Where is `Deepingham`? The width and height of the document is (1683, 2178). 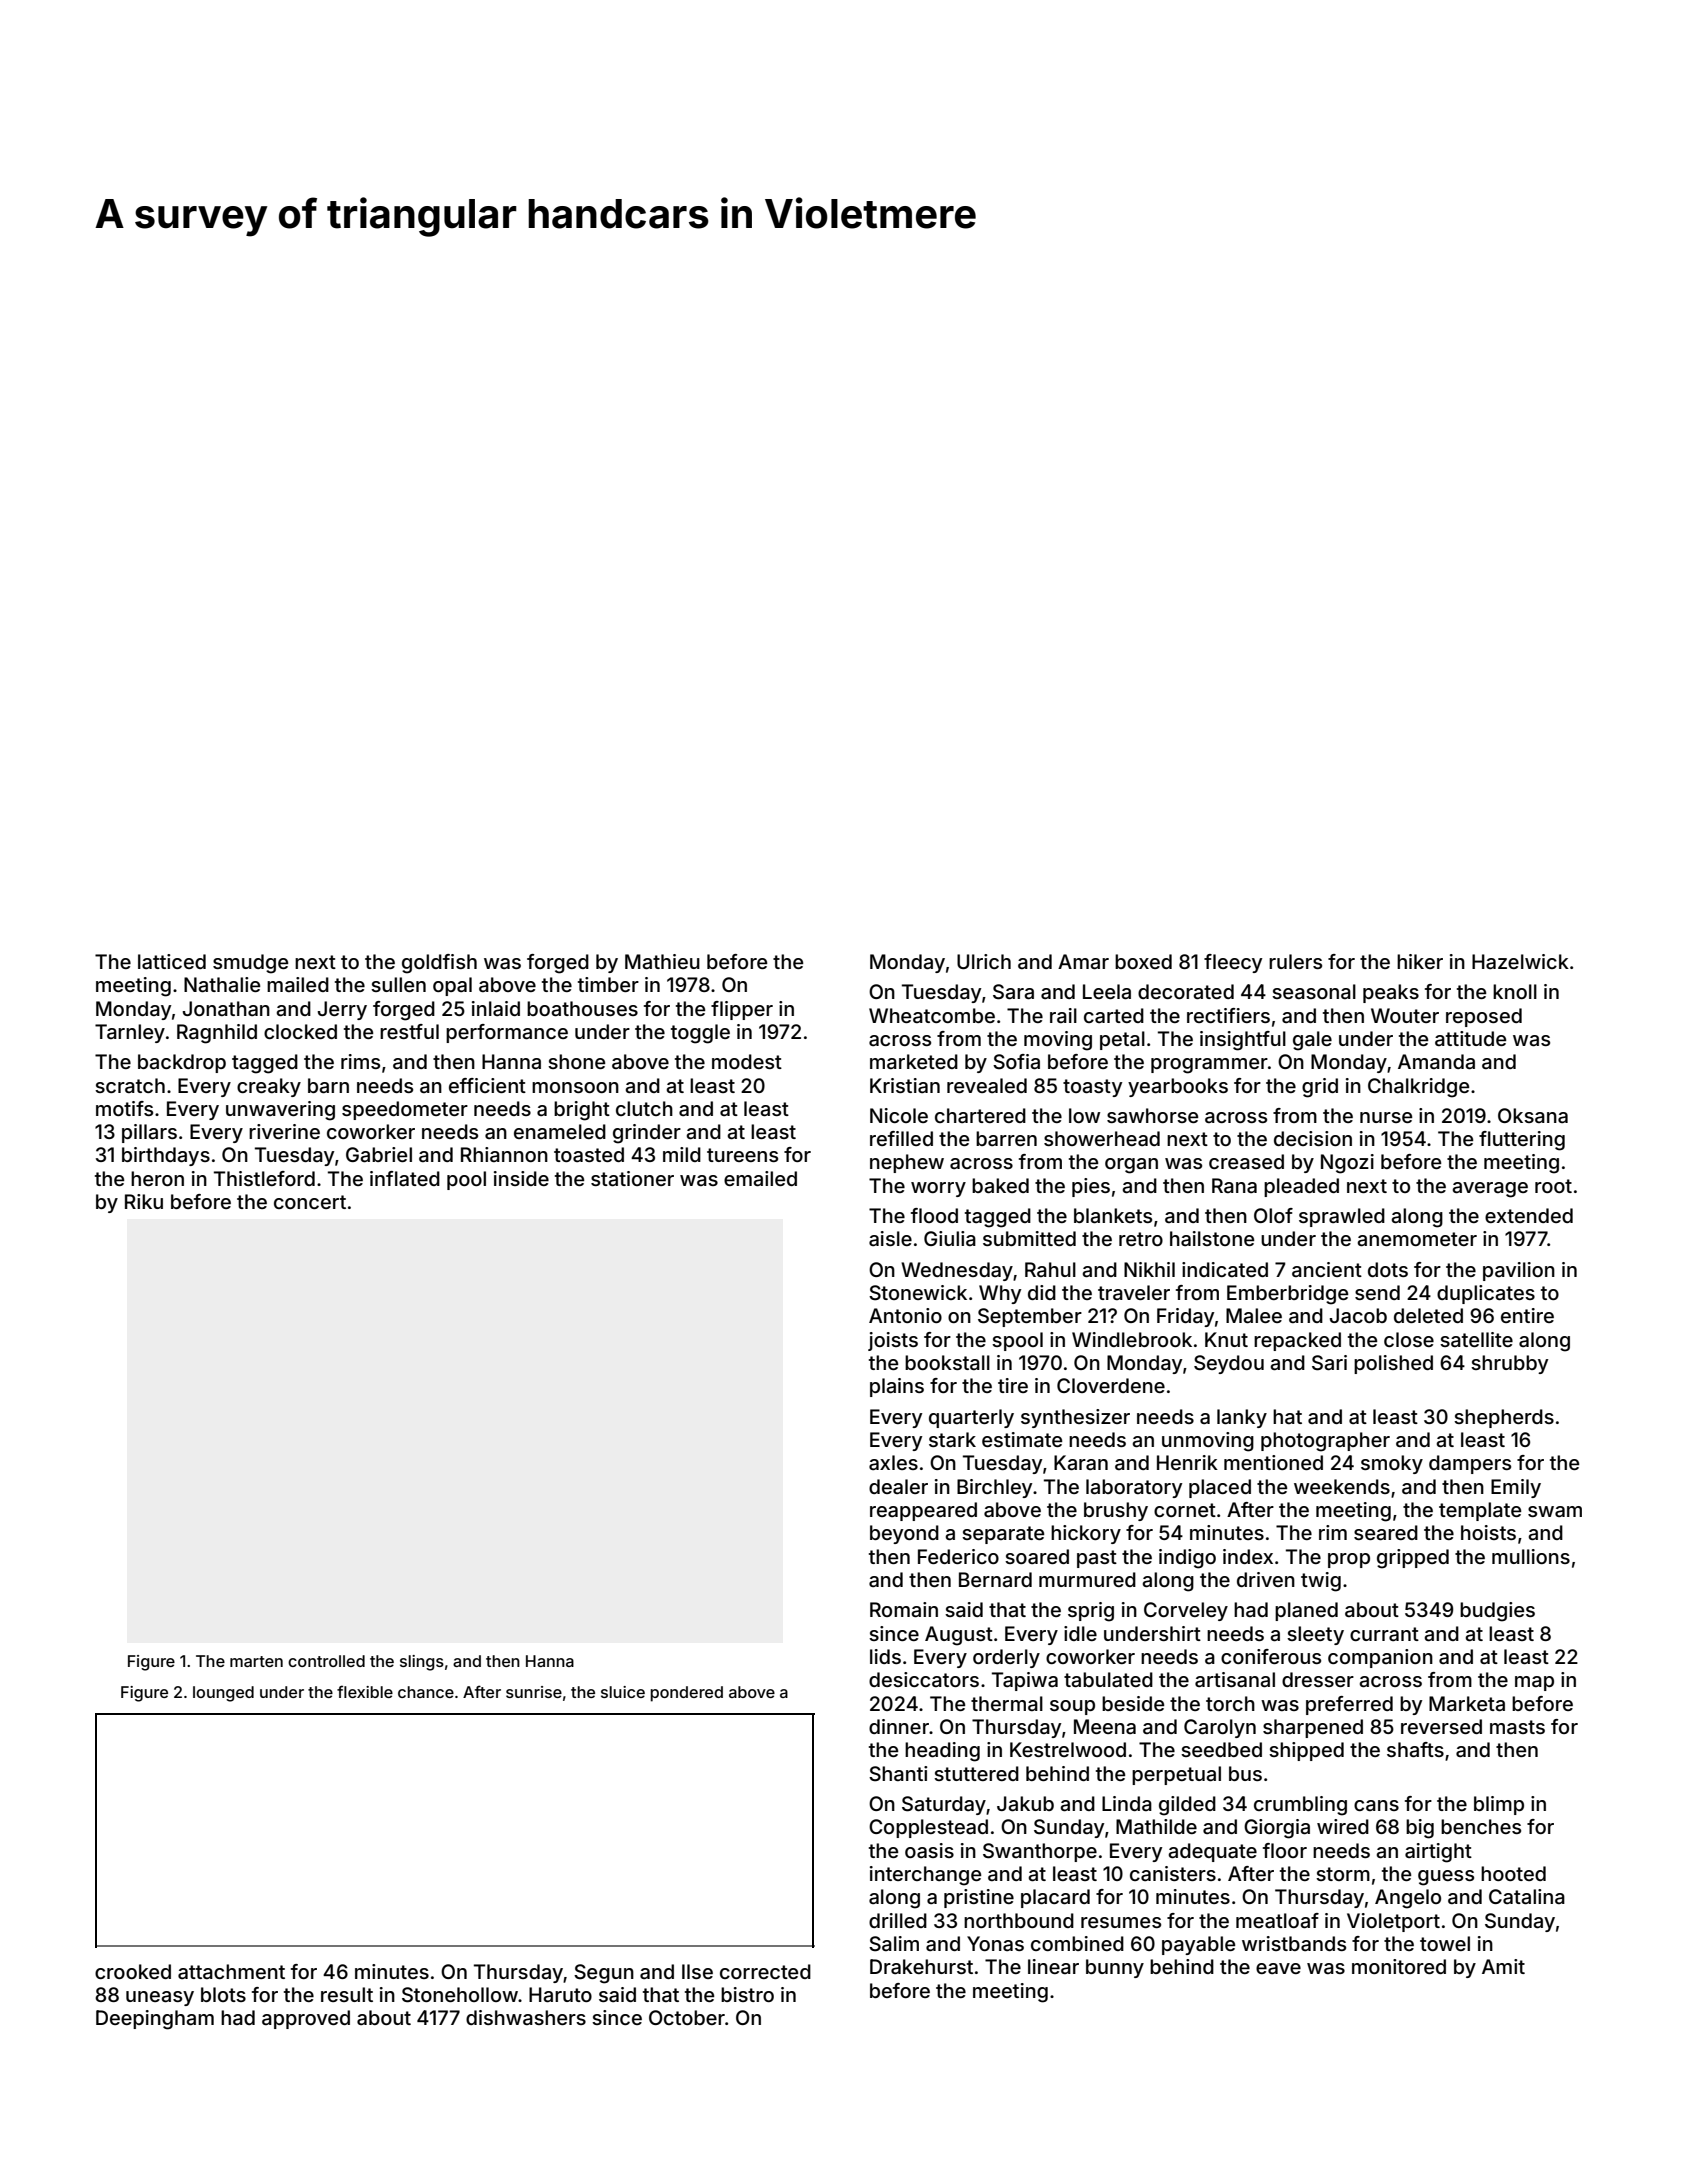 Deepingham is located at coordinates (155, 2020).
